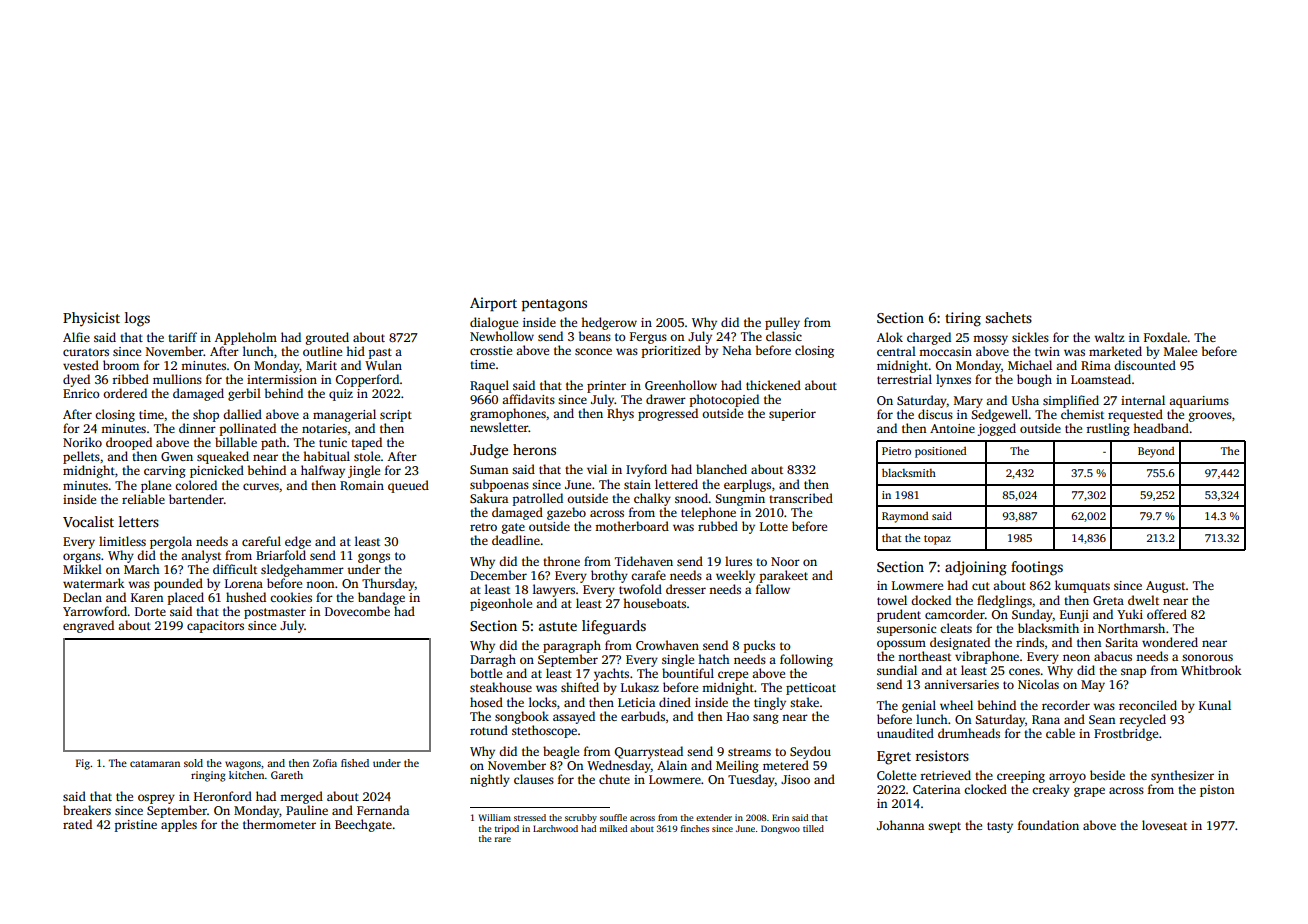 The image size is (1308, 924). I want to click on photocopied, so click(724, 400).
